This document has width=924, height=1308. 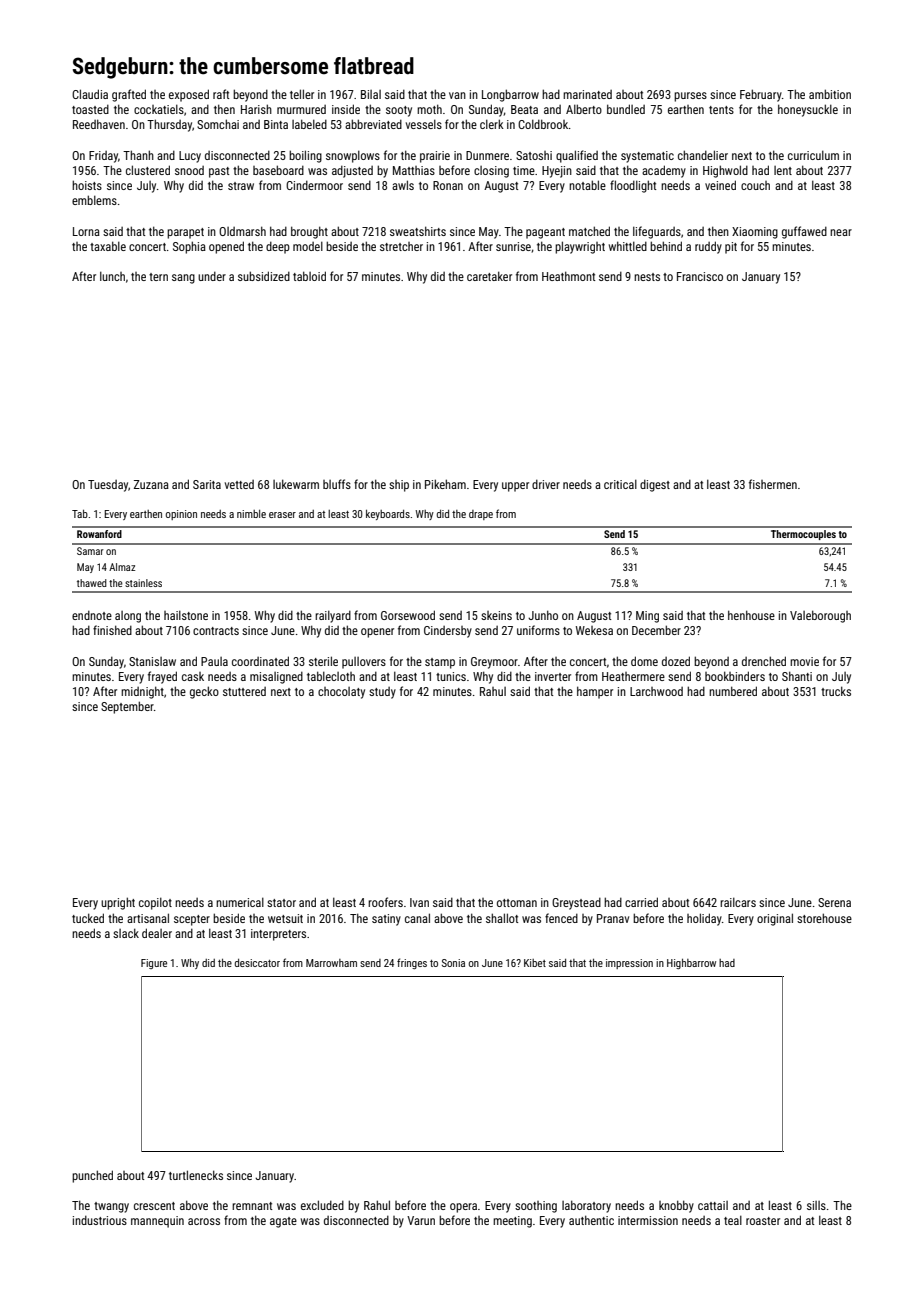 I want to click on trucks, so click(x=836, y=691).
